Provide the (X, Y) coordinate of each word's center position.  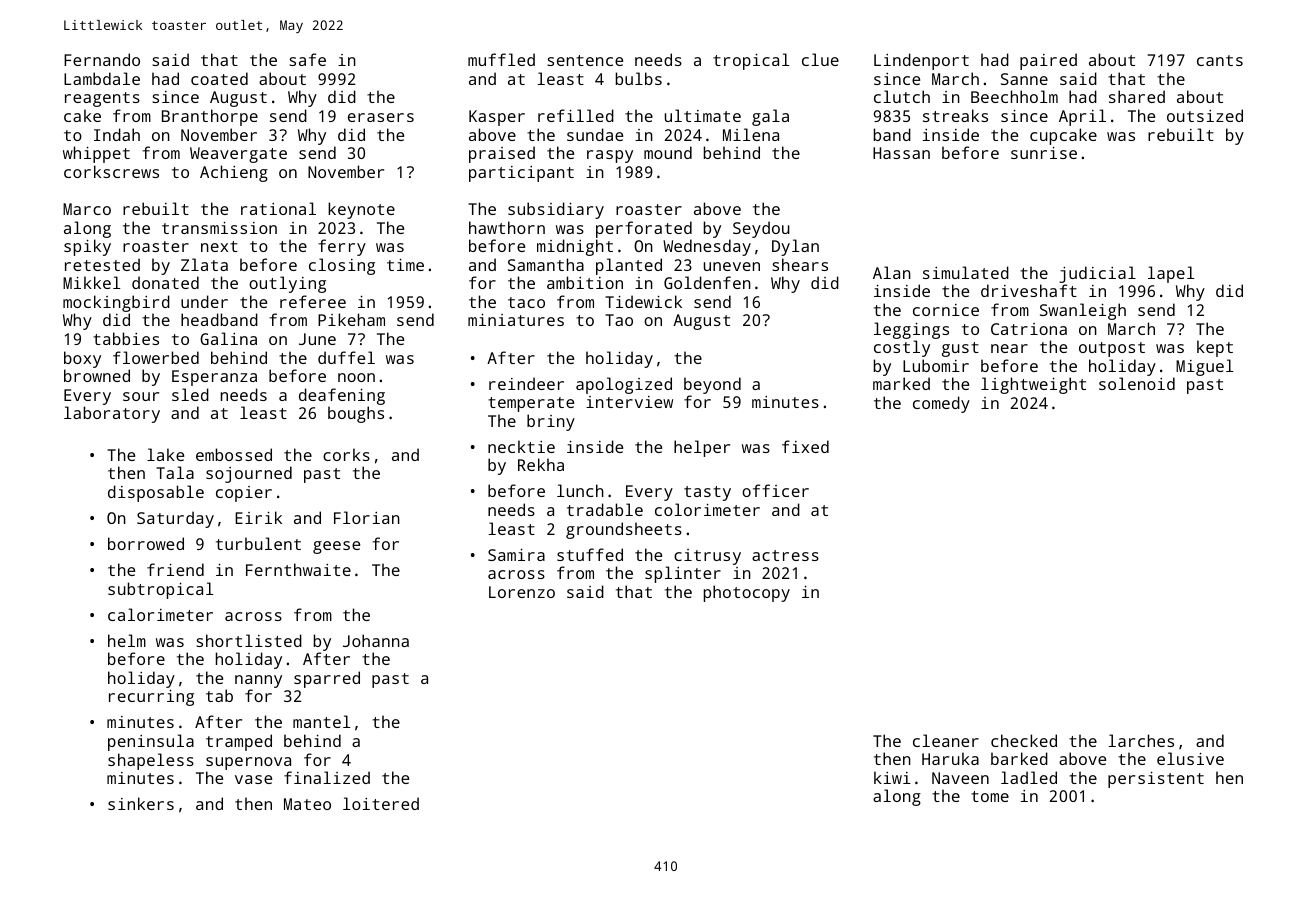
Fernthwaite (298, 569)
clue (820, 59)
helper (702, 448)
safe (307, 59)
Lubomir (936, 365)
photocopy (747, 593)
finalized (327, 777)
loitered (381, 803)
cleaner (946, 740)
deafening (342, 396)
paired (1048, 61)
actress (785, 555)
